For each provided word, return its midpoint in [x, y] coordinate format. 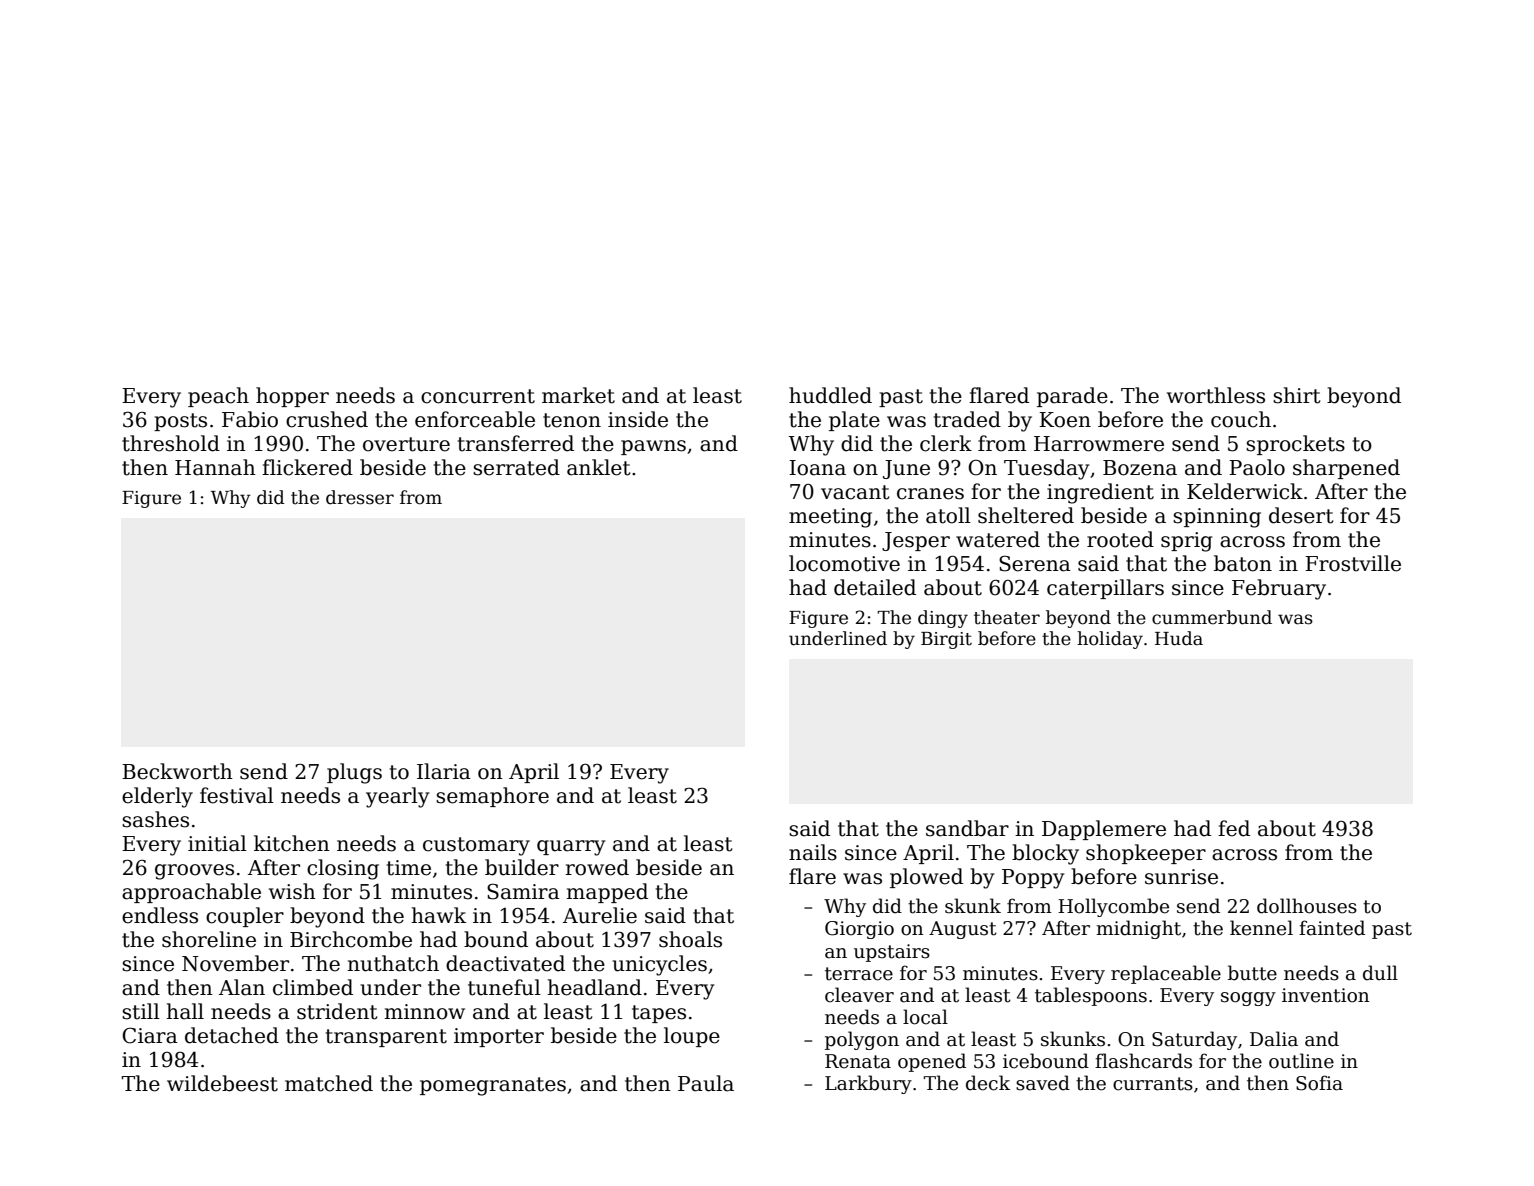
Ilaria [444, 771]
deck [988, 1083]
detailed [875, 587]
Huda [1179, 638]
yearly [397, 797]
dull [1380, 973]
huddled [830, 395]
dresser [360, 497]
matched [329, 1083]
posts [180, 422]
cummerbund [1212, 617]
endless [160, 915]
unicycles [659, 965]
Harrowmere [1099, 444]
